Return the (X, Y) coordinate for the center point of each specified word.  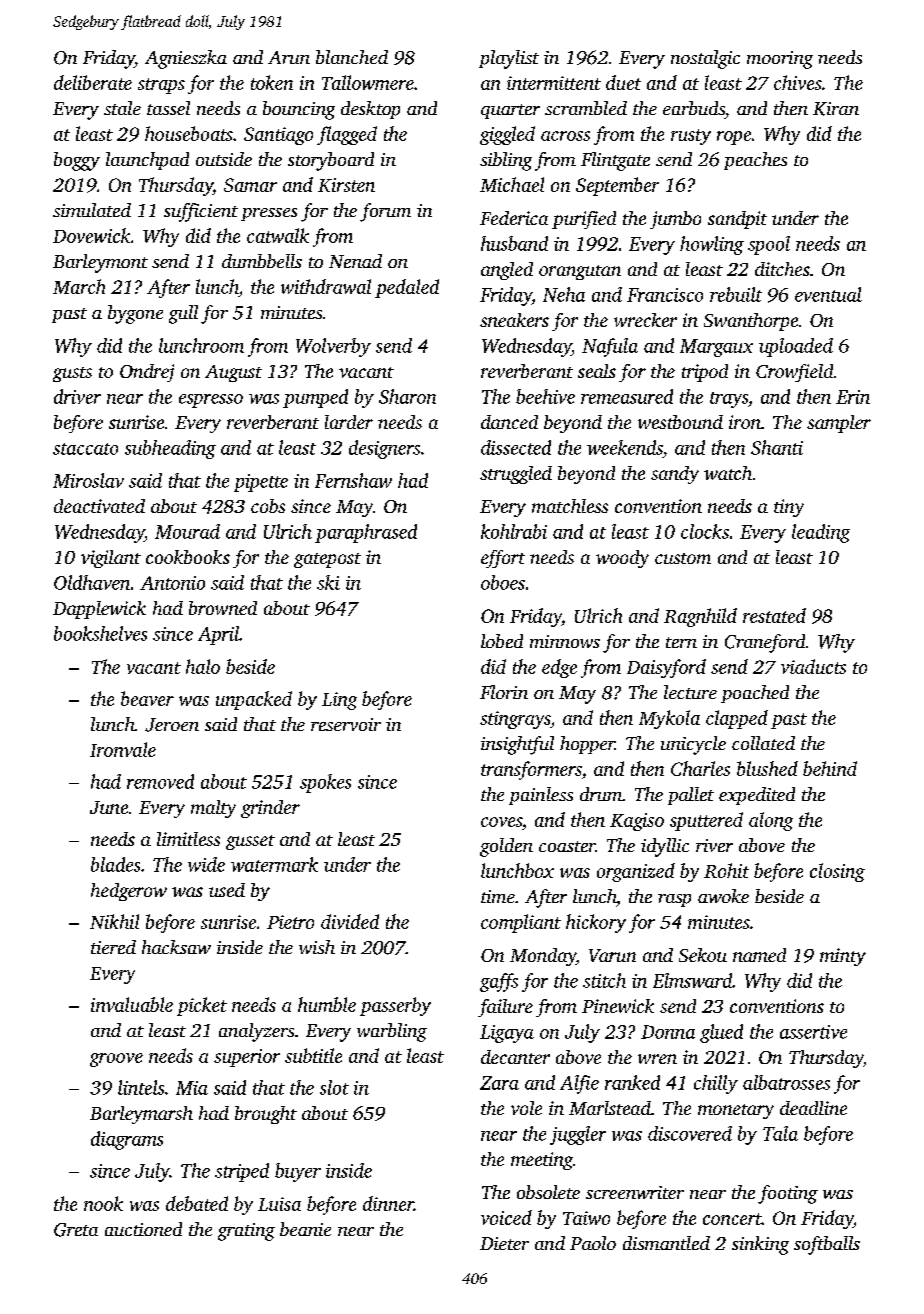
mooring (780, 60)
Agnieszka (186, 59)
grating (246, 1232)
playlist (509, 59)
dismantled (666, 1243)
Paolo (593, 1243)
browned (223, 608)
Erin (853, 397)
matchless (570, 506)
